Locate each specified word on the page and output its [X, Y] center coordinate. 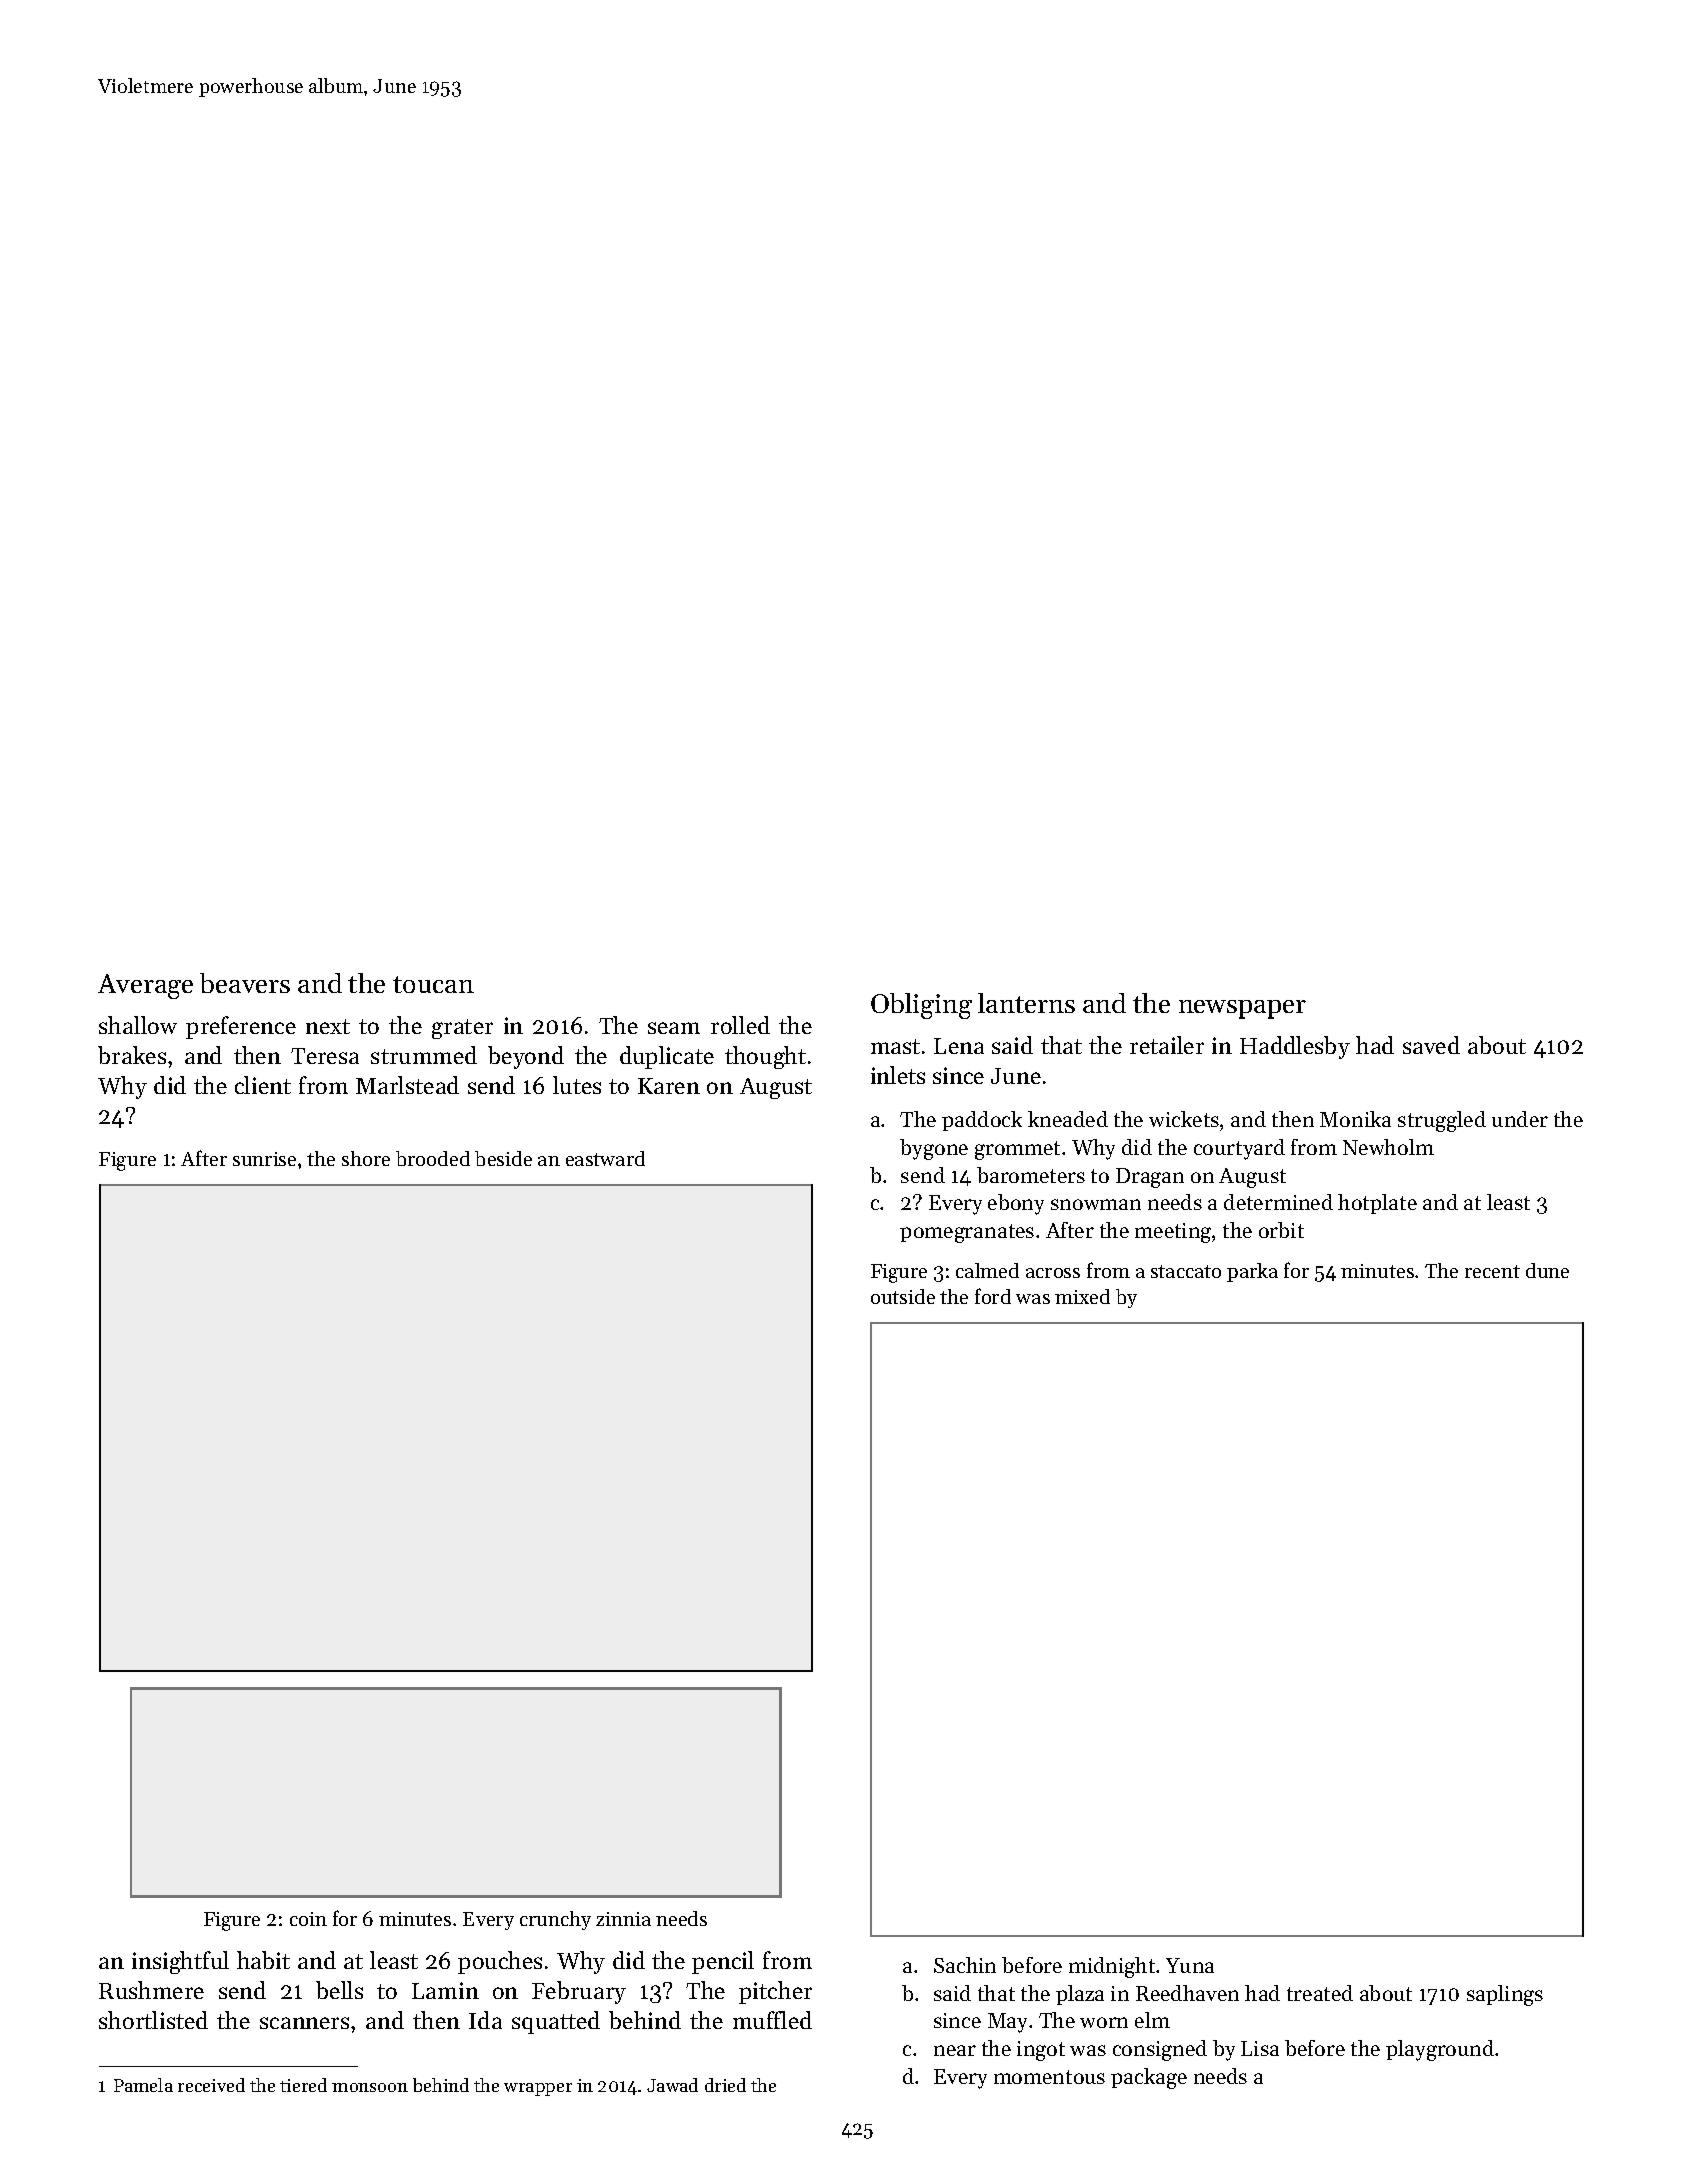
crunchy [555, 1920]
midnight [1112, 1967]
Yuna [1190, 1965]
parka [1252, 1272]
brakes [132, 1055]
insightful [180, 1962]
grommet [1017, 1150]
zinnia [623, 1919]
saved [1431, 1045]
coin [308, 1919]
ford [993, 1296]
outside [903, 1296]
